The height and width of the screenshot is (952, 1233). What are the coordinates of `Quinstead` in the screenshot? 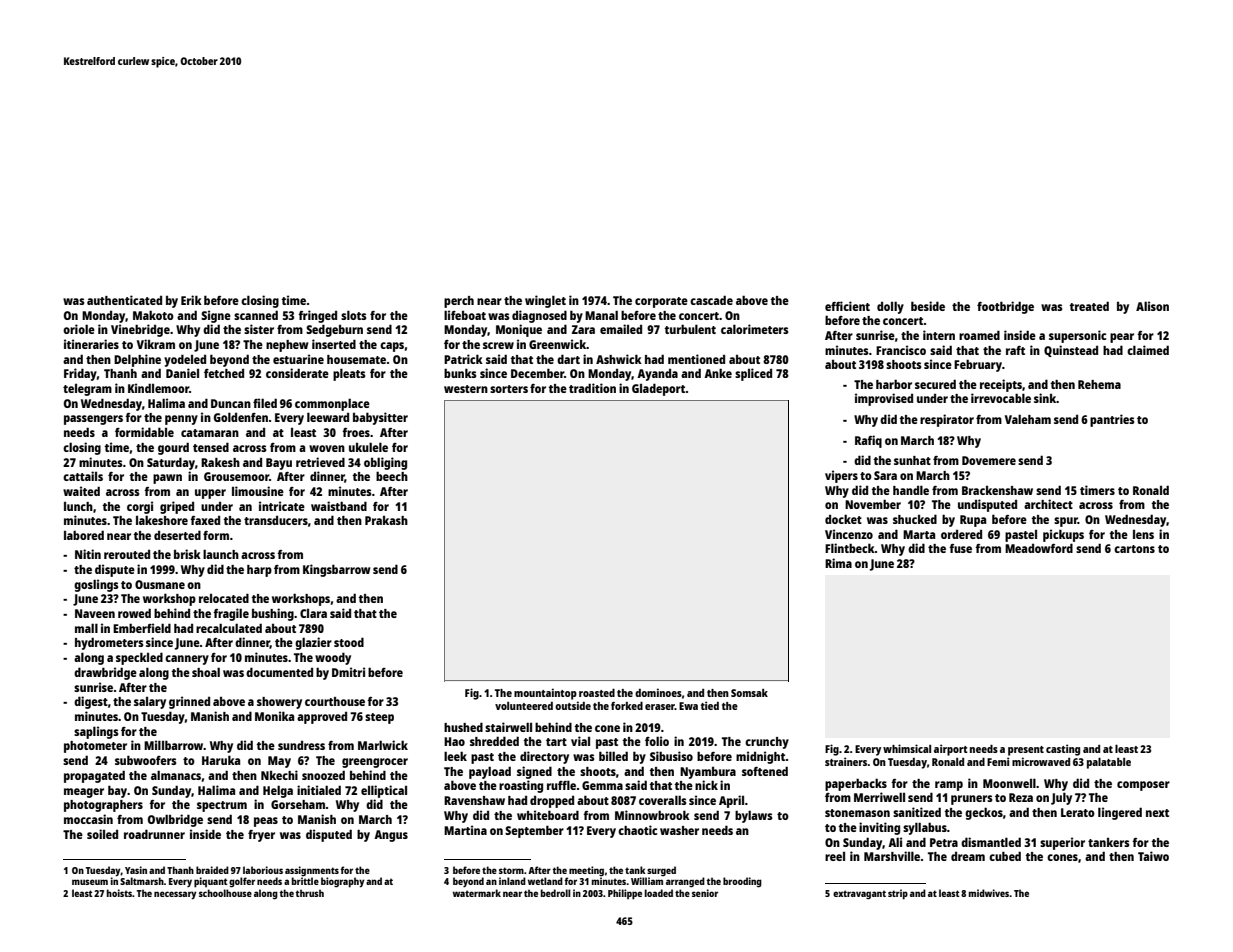 It's located at (1071, 351).
